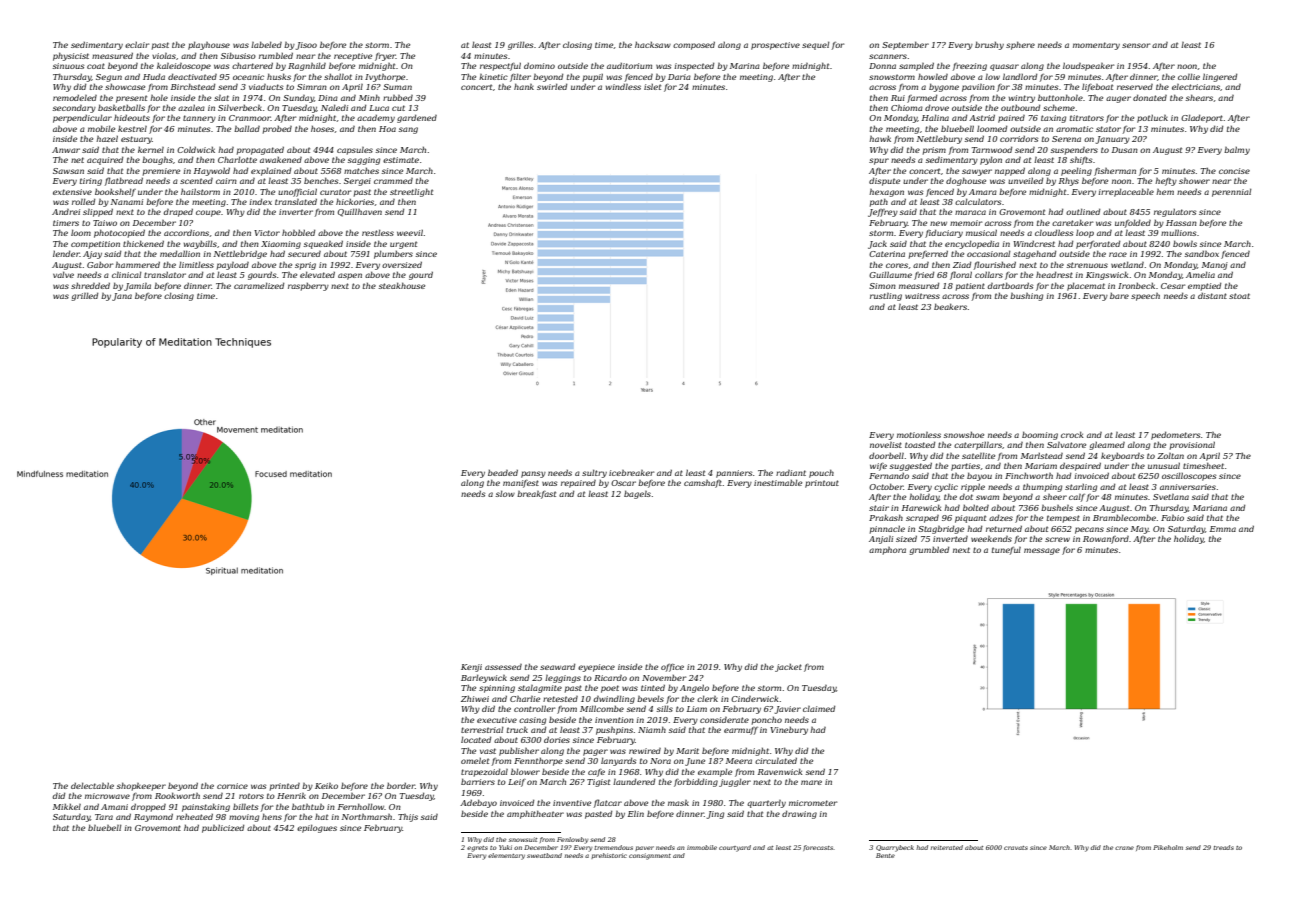 The height and width of the screenshot is (924, 1308). Describe the element at coordinates (503, 473) in the screenshot. I see `beaded` at that location.
